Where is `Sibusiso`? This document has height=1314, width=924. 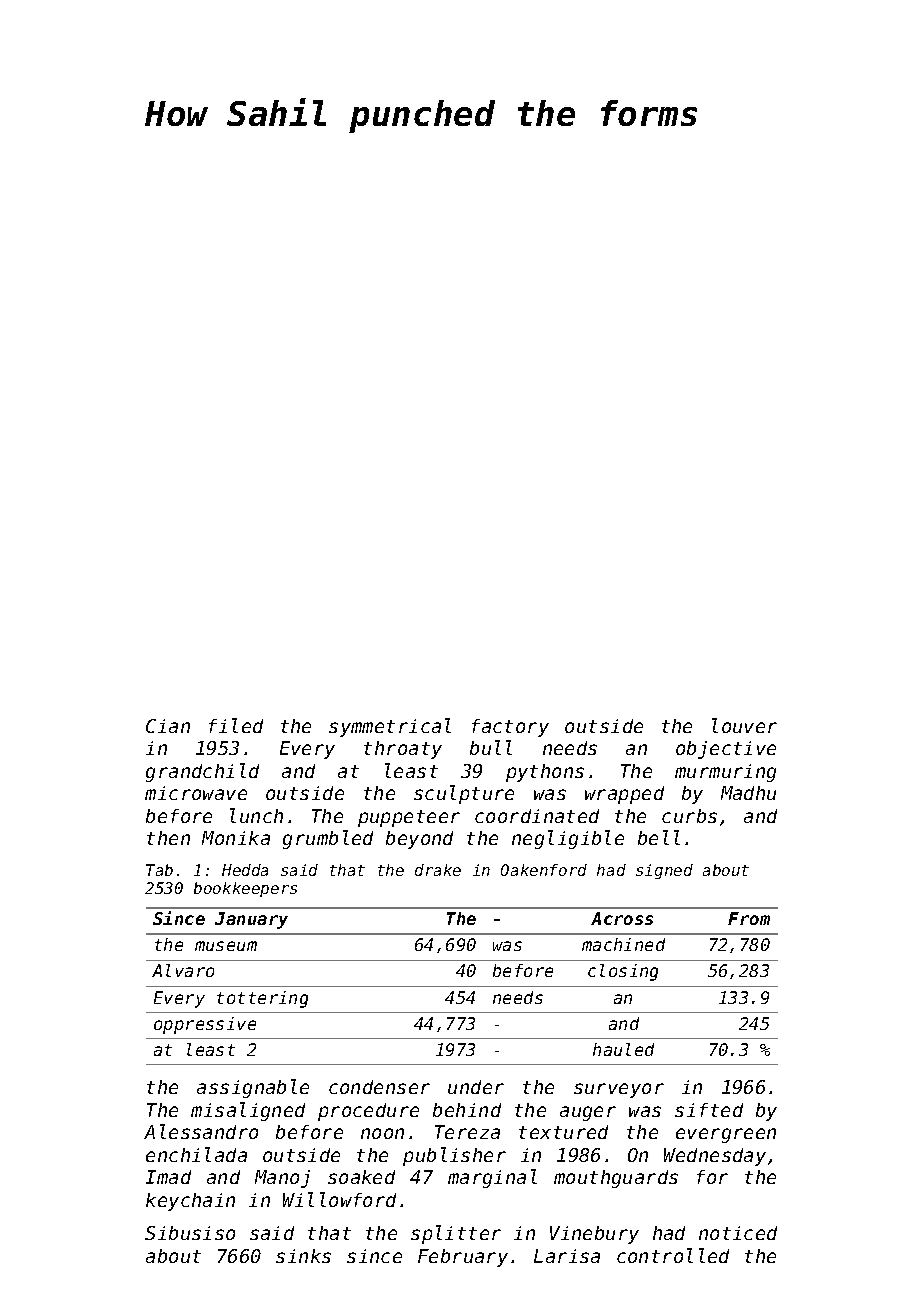 Sibusiso is located at coordinates (190, 1233).
